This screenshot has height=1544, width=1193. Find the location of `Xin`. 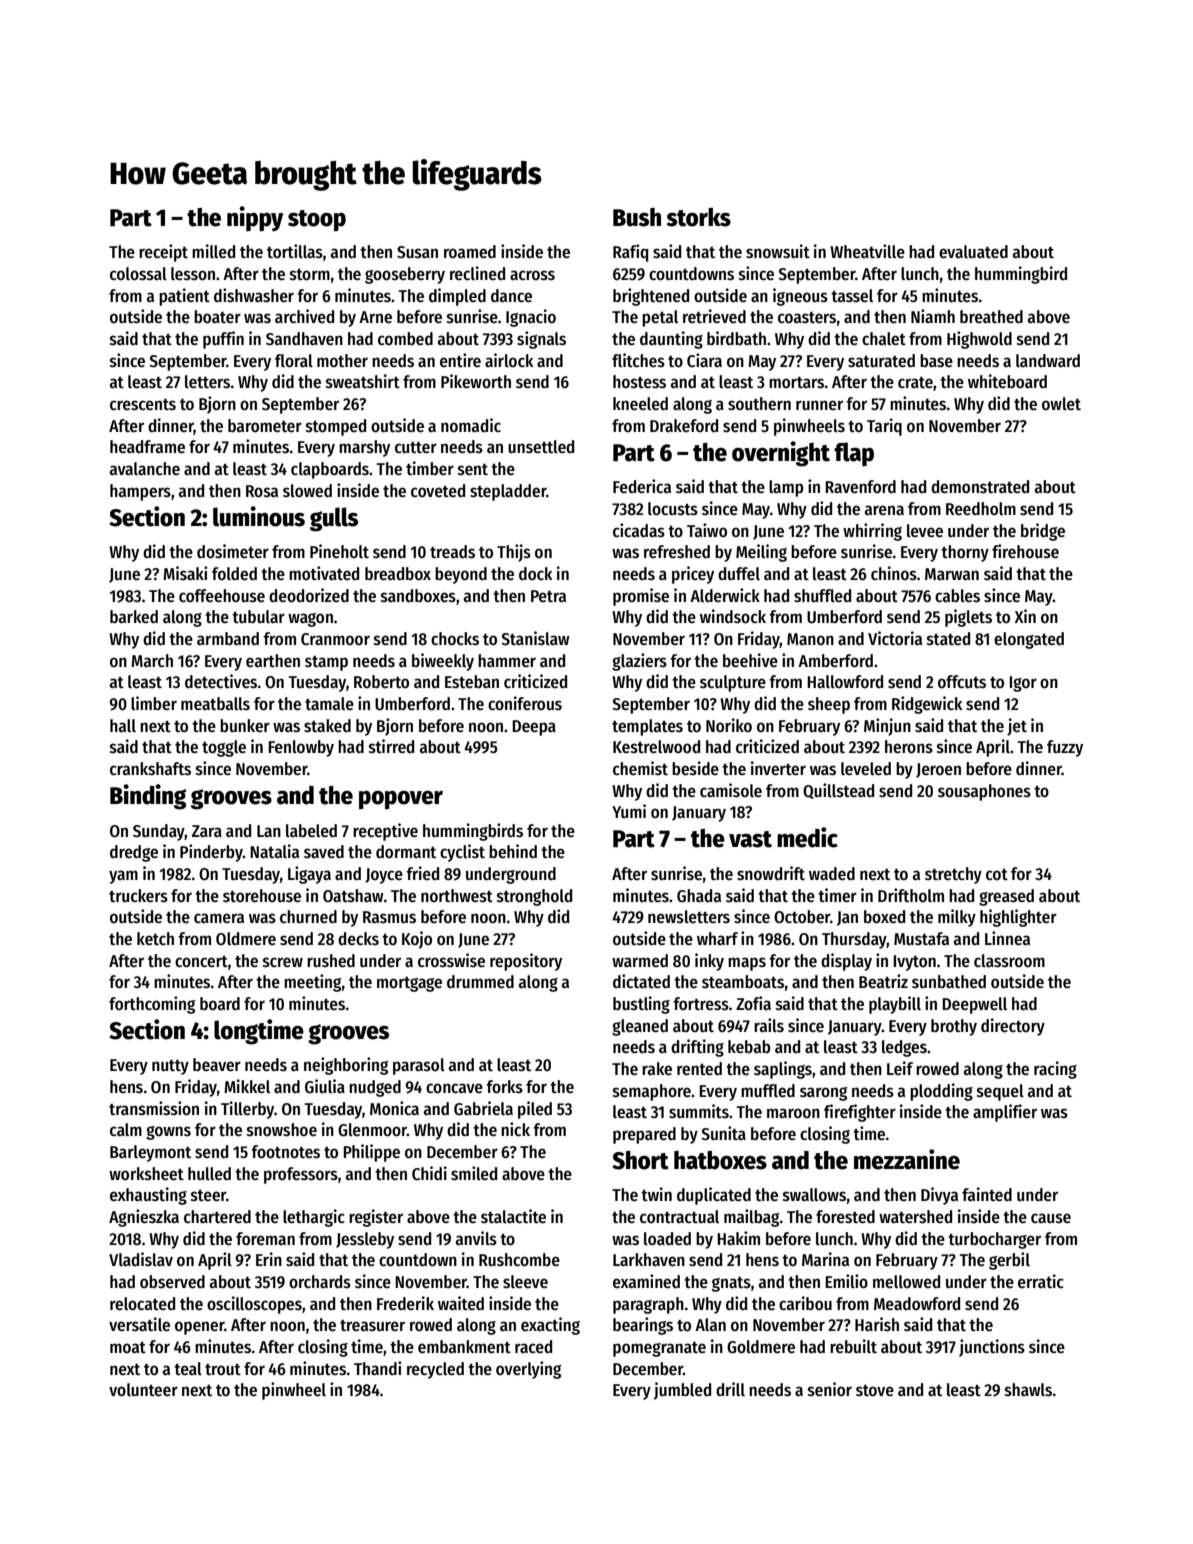

Xin is located at coordinates (1025, 616).
